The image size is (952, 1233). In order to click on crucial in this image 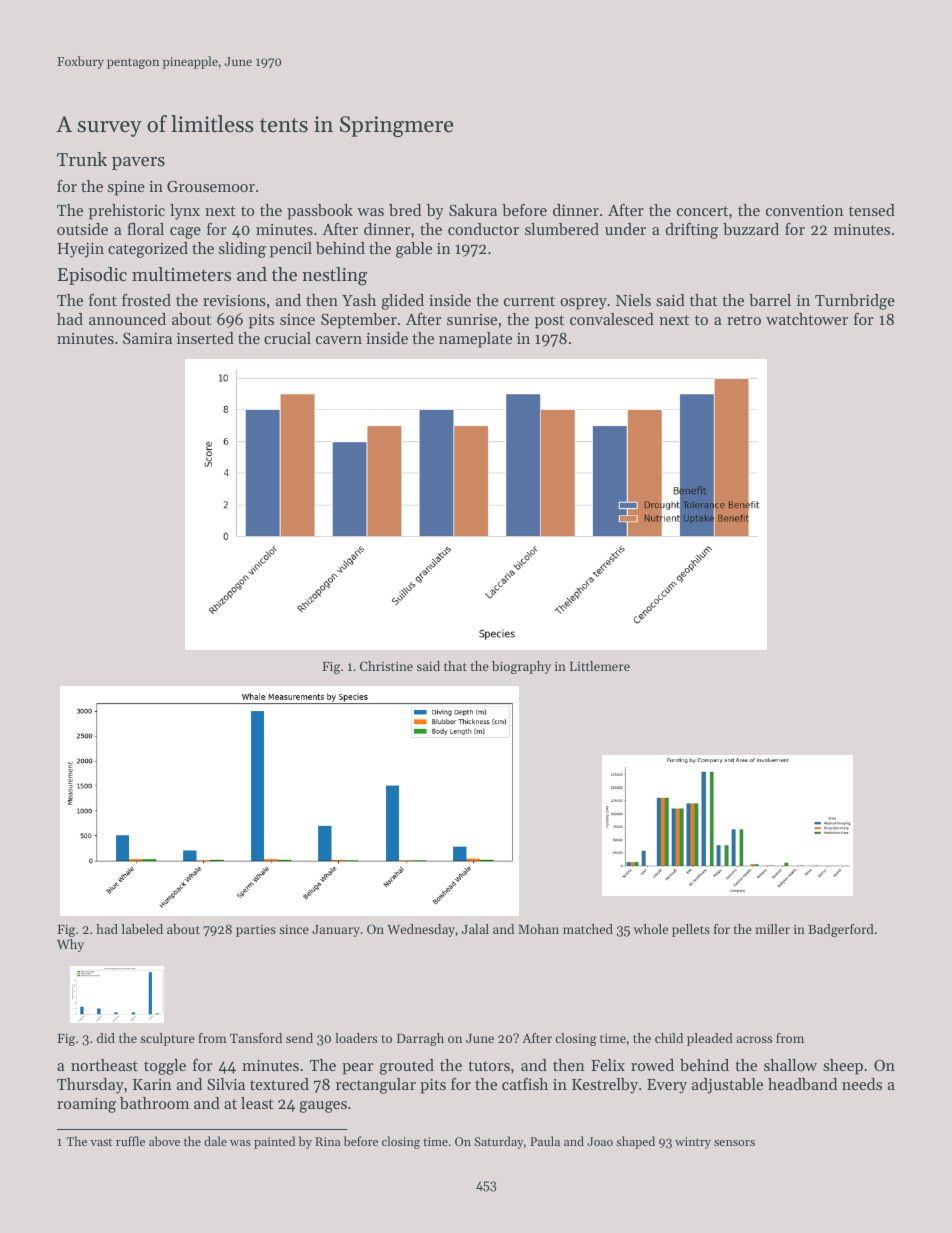, I will do `click(287, 338)`.
